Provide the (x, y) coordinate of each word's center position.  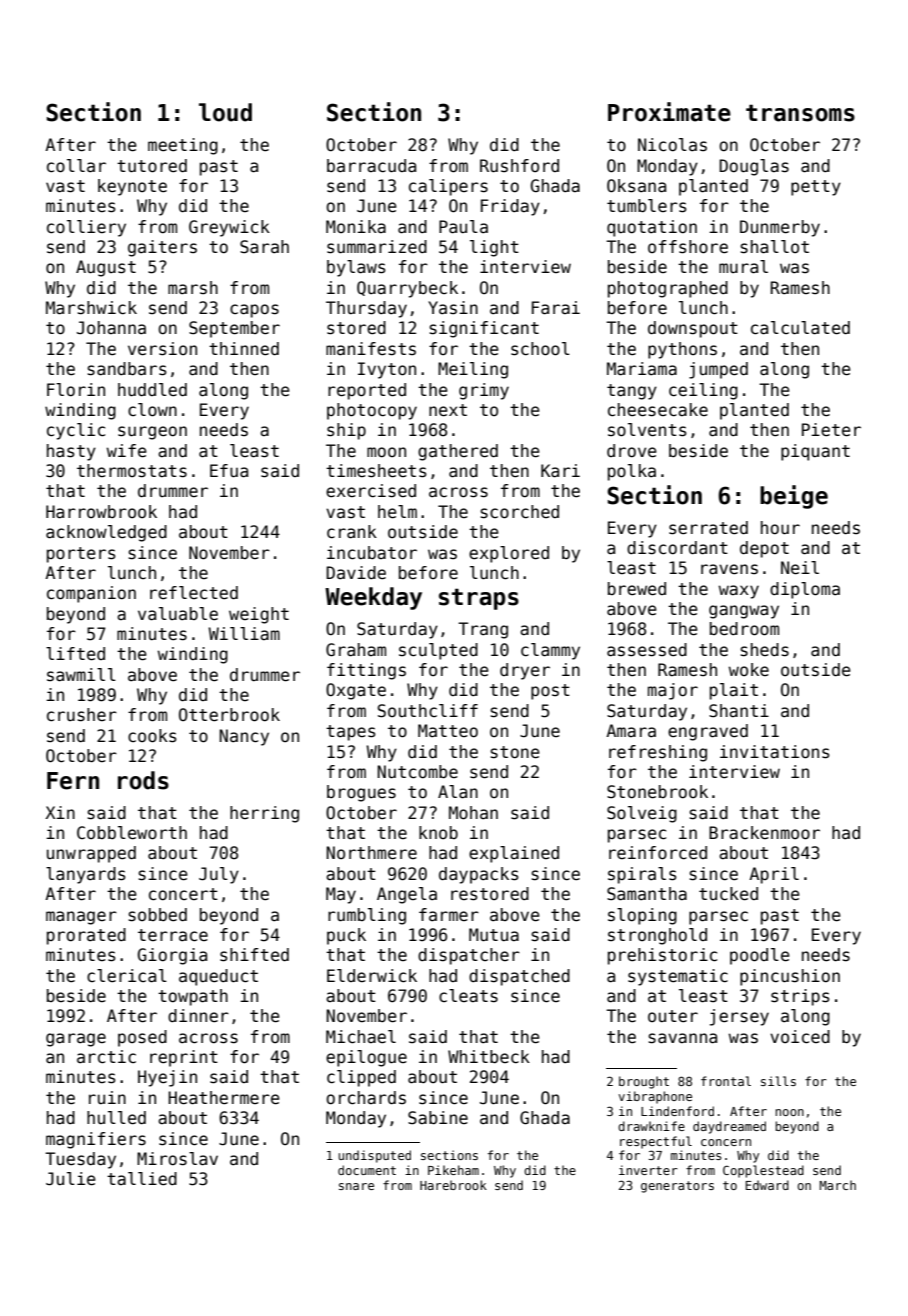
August (106, 268)
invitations (775, 752)
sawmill (81, 675)
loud (225, 112)
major (673, 691)
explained (514, 854)
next (448, 410)
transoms (800, 113)
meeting (183, 146)
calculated (800, 328)
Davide (356, 573)
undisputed (374, 1156)
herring (264, 814)
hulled (116, 1118)
